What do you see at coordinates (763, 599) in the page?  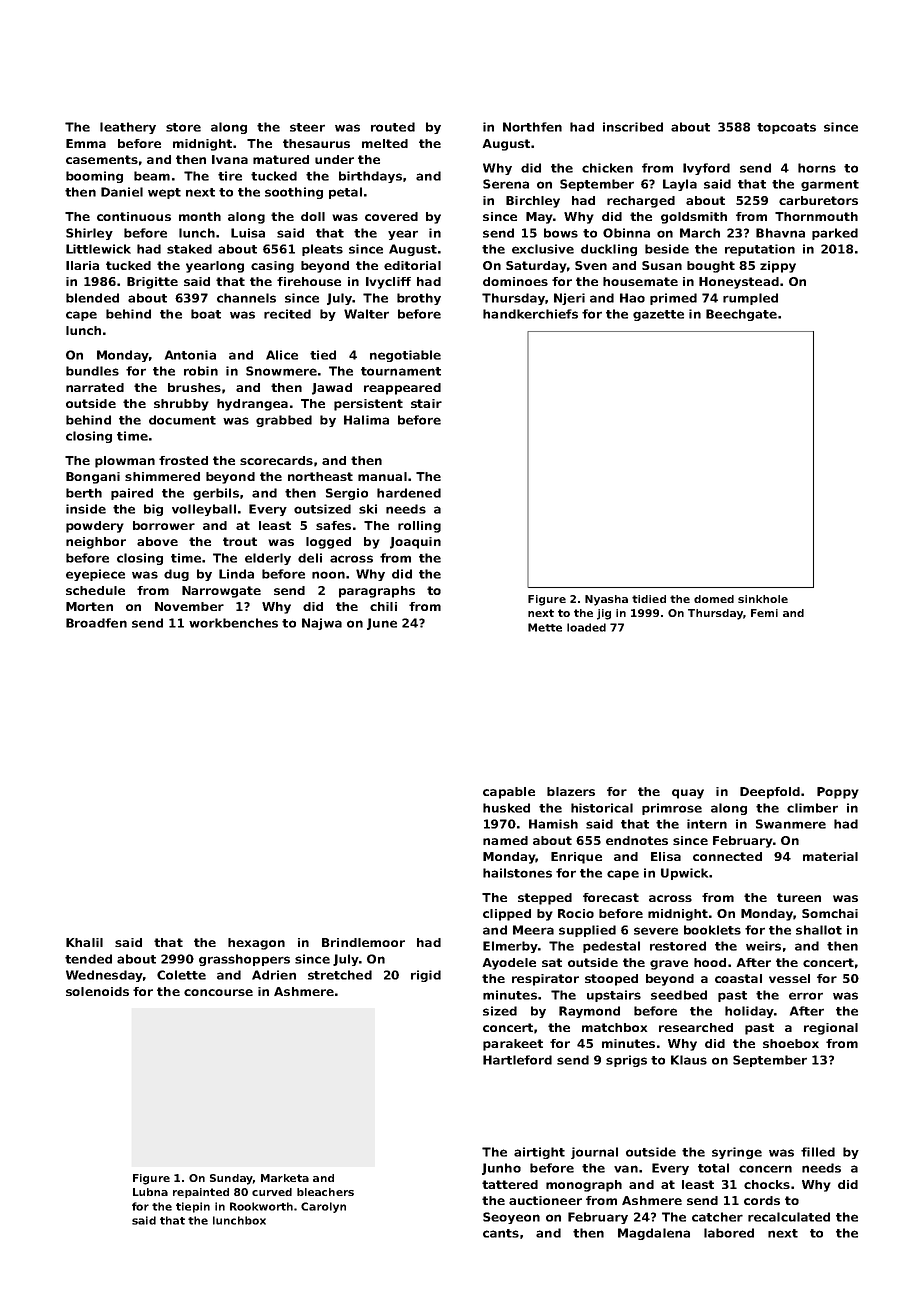 I see `sinkhole` at bounding box center [763, 599].
